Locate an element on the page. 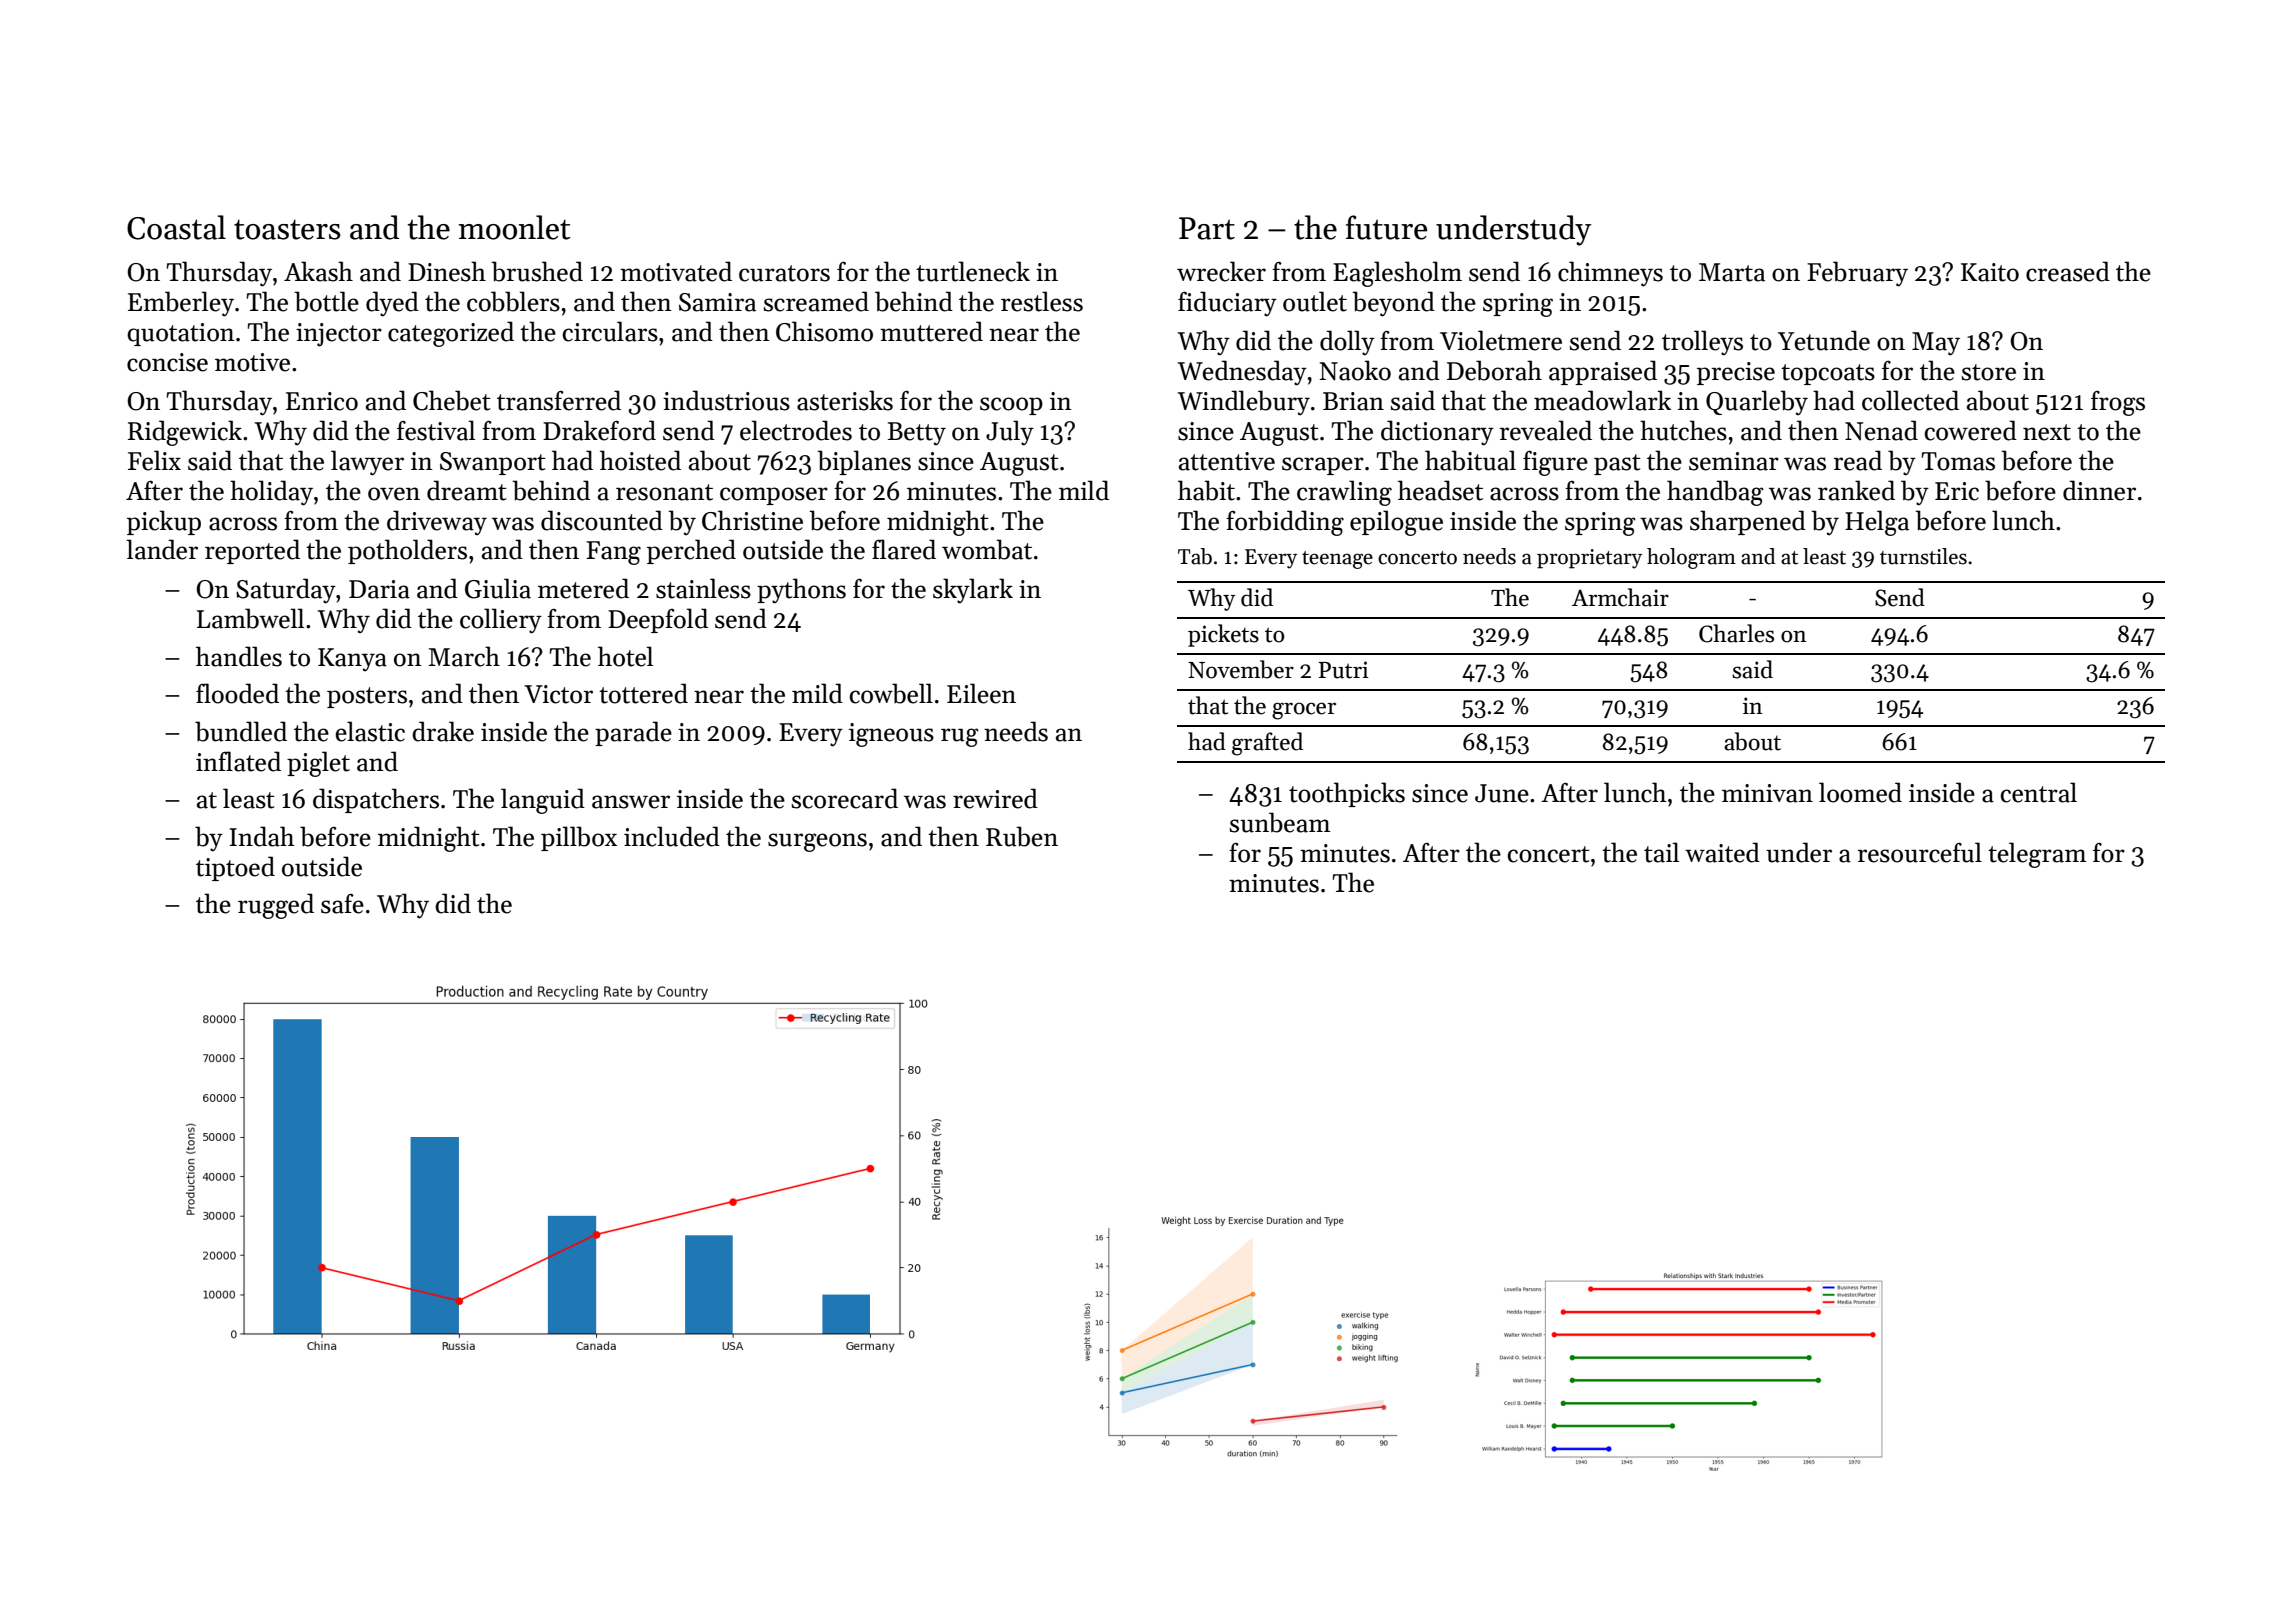 The width and height of the document is (2292, 1620). Windlebury is located at coordinates (1244, 402).
